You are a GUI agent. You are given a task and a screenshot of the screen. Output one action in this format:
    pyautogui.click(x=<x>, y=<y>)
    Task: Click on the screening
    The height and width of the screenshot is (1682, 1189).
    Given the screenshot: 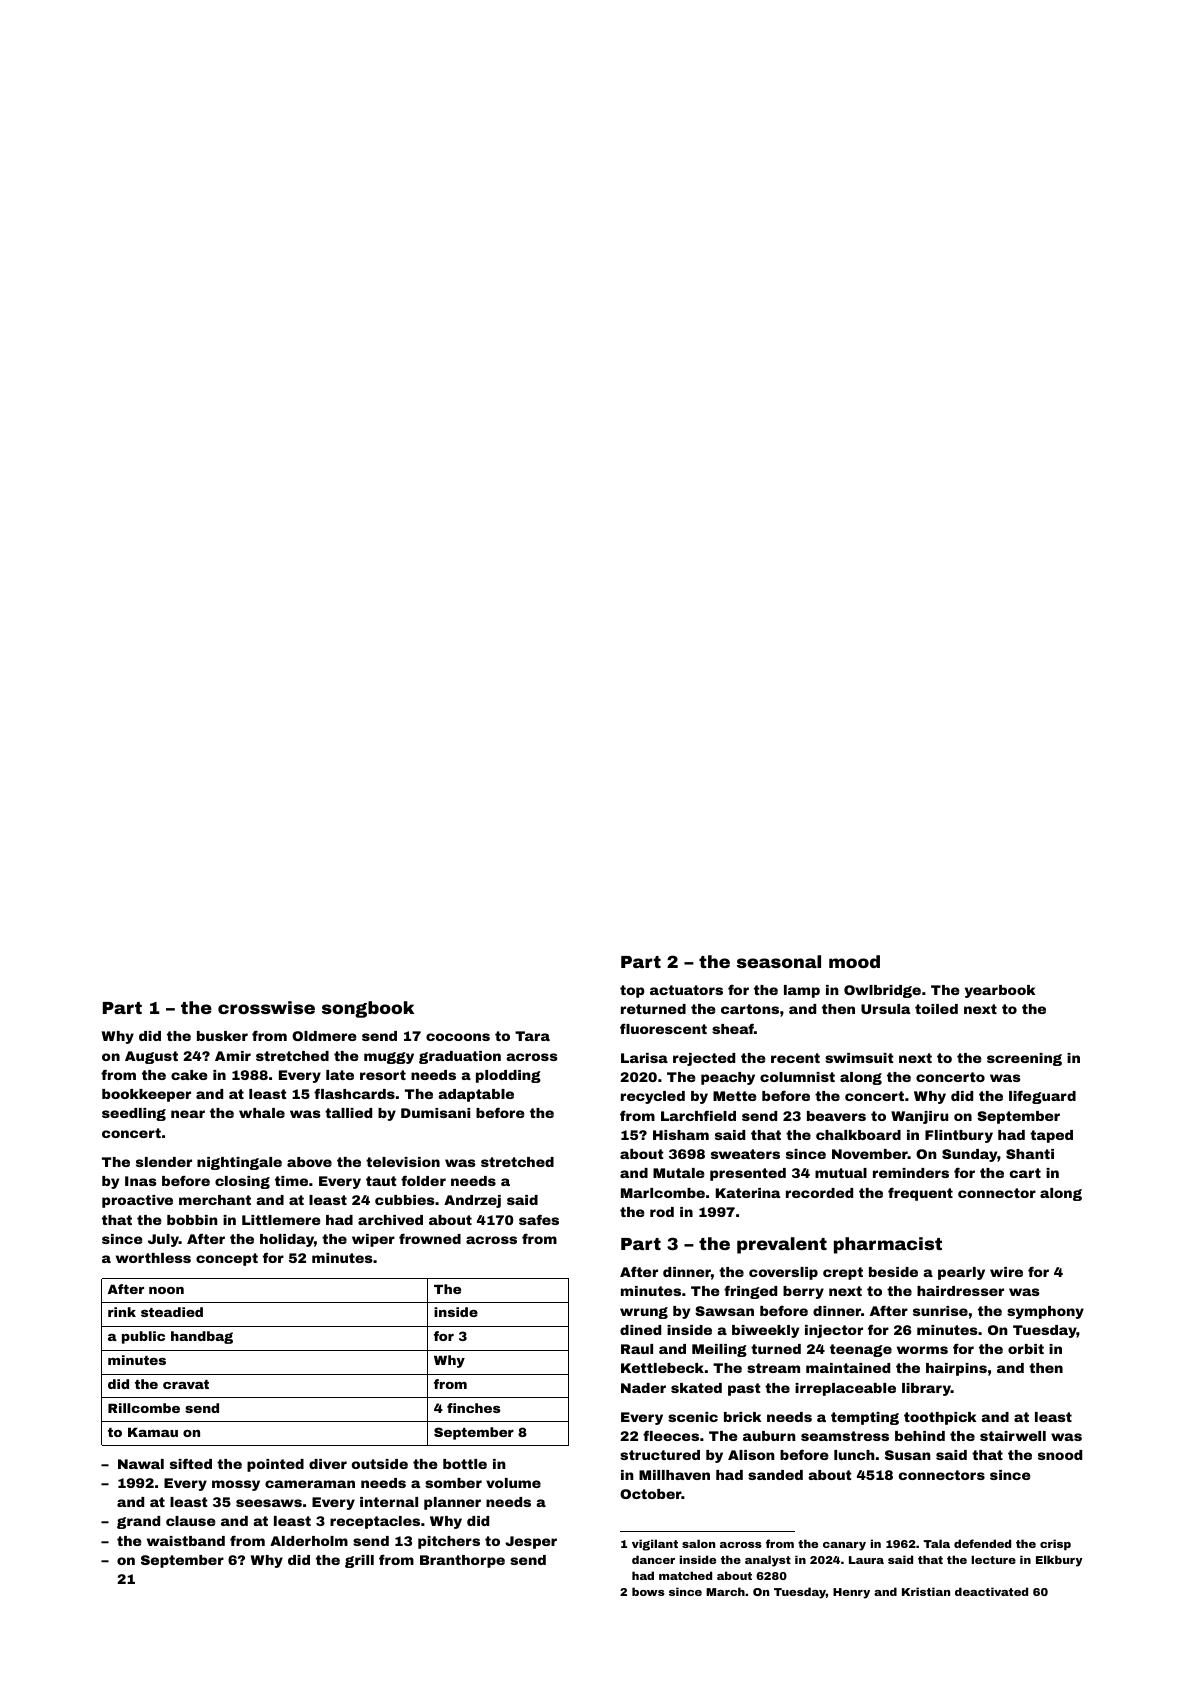 What is the action you would take?
    pyautogui.click(x=1024, y=1059)
